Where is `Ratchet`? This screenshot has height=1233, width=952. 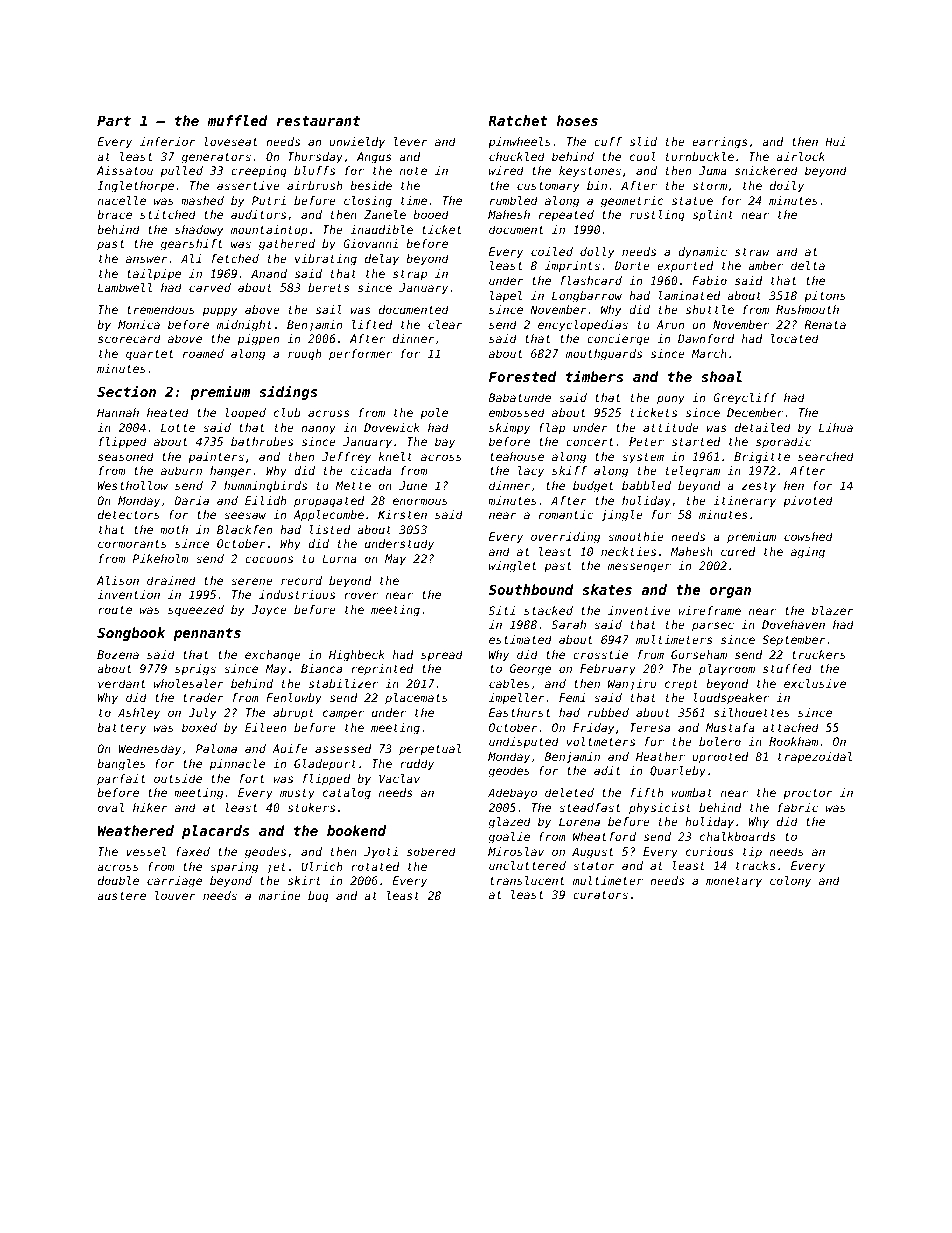
Ratchet is located at coordinates (517, 120).
